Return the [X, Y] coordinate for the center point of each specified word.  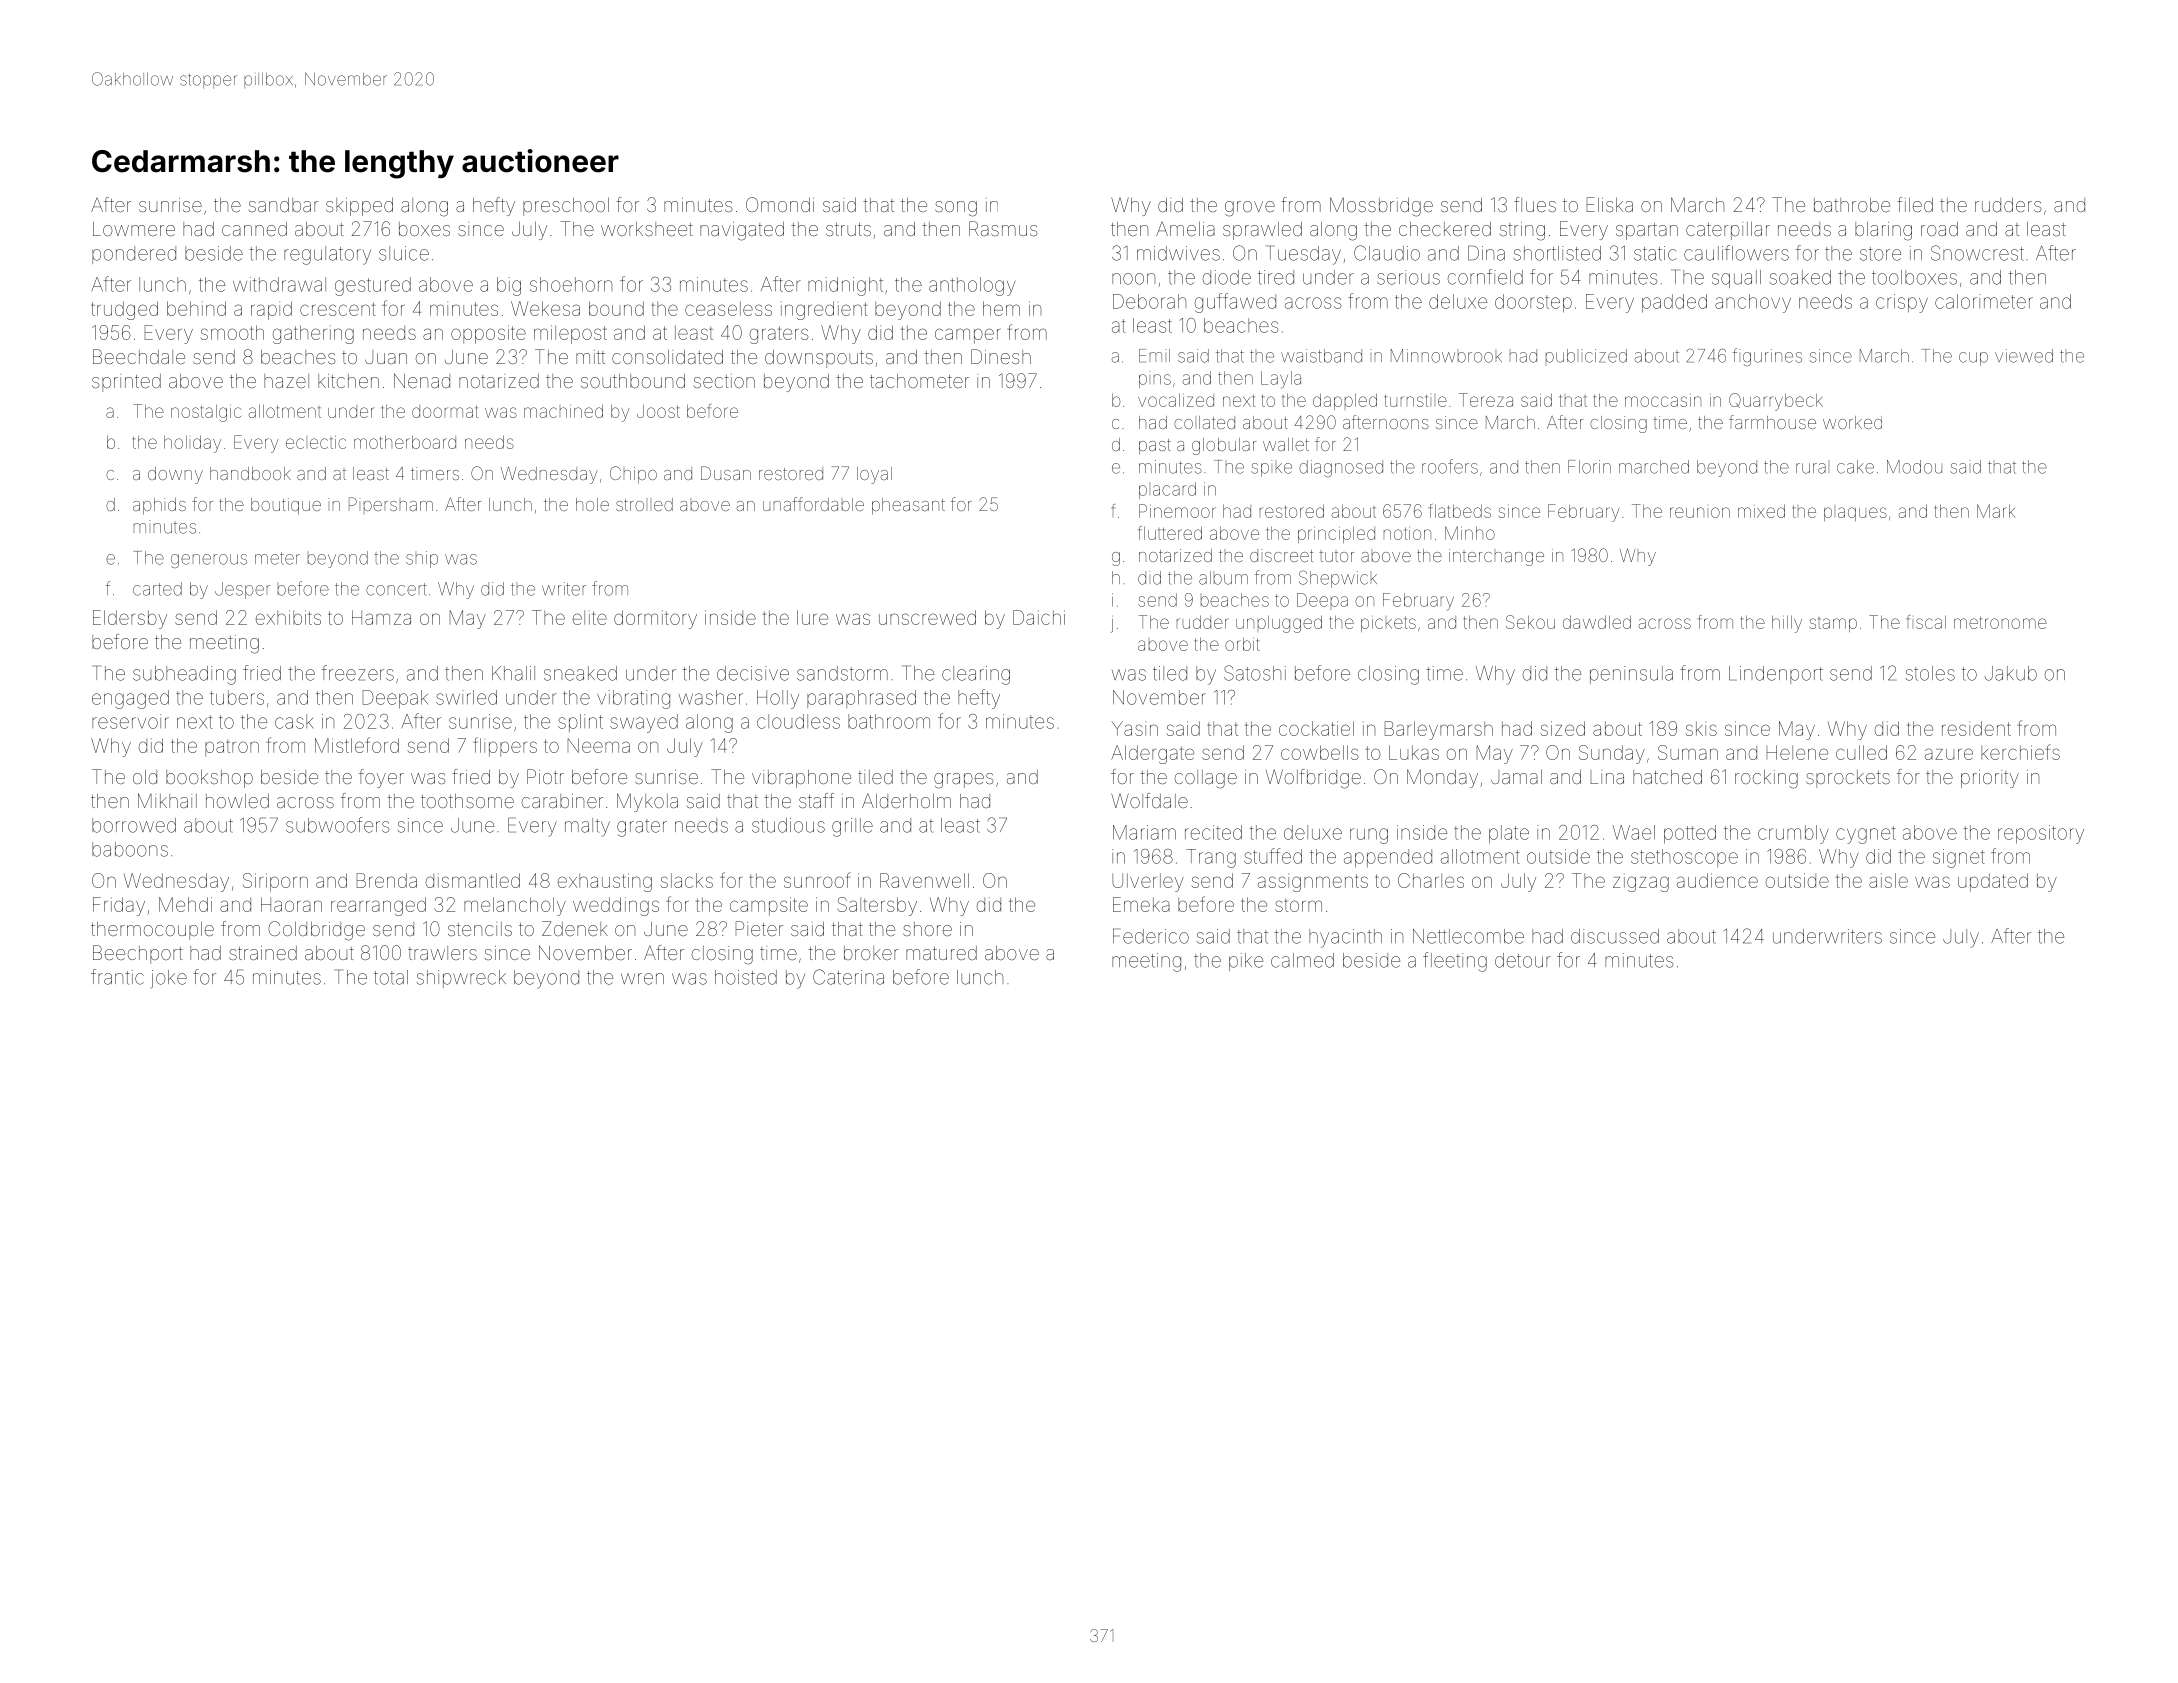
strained [263, 953]
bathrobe [1852, 205]
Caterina [848, 977]
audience [1717, 880]
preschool [566, 207]
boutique [286, 506]
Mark [1996, 511]
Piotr [545, 776]
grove [1250, 209]
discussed [1615, 936]
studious [788, 825]
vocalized [1176, 400]
